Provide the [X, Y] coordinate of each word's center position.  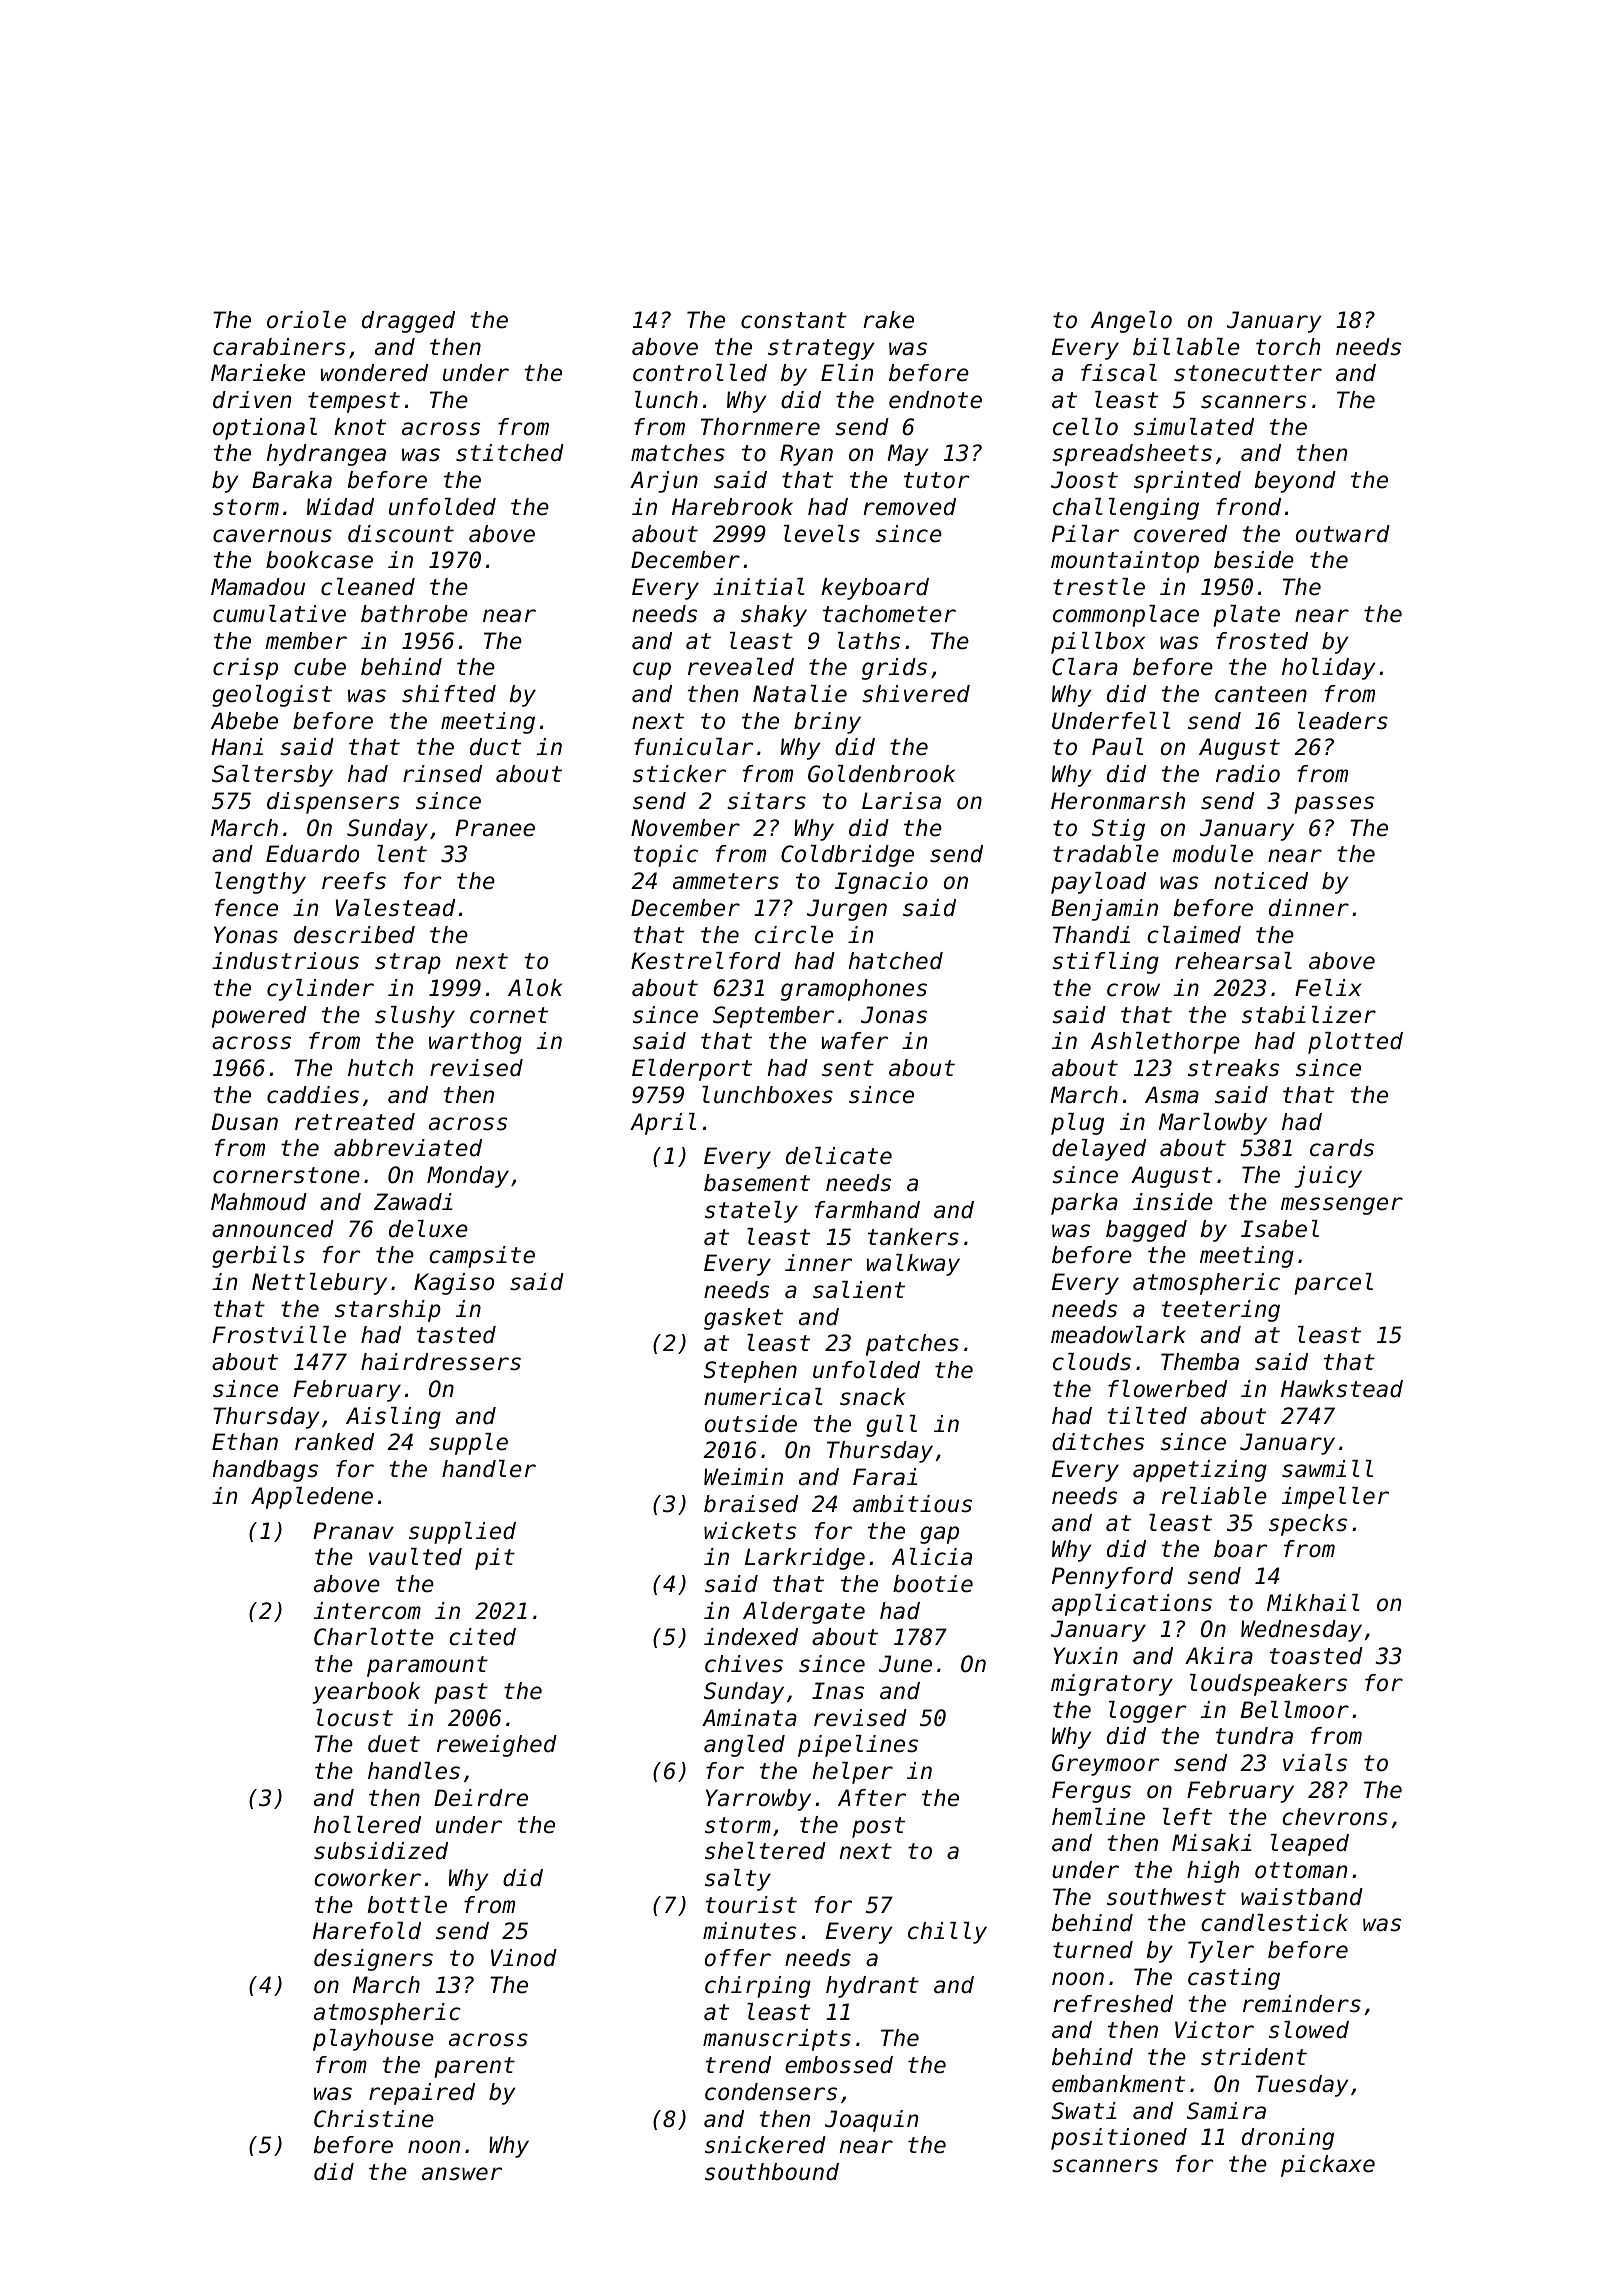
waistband [1302, 1897]
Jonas [894, 1015]
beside [1254, 560]
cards [1342, 1148]
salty [738, 1880]
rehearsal [1233, 961]
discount [401, 534]
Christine [374, 2119]
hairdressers [441, 1362]
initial [759, 587]
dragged [408, 322]
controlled [700, 373]
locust [354, 1718]
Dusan [245, 1122]
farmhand [867, 1210]
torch [1288, 347]
